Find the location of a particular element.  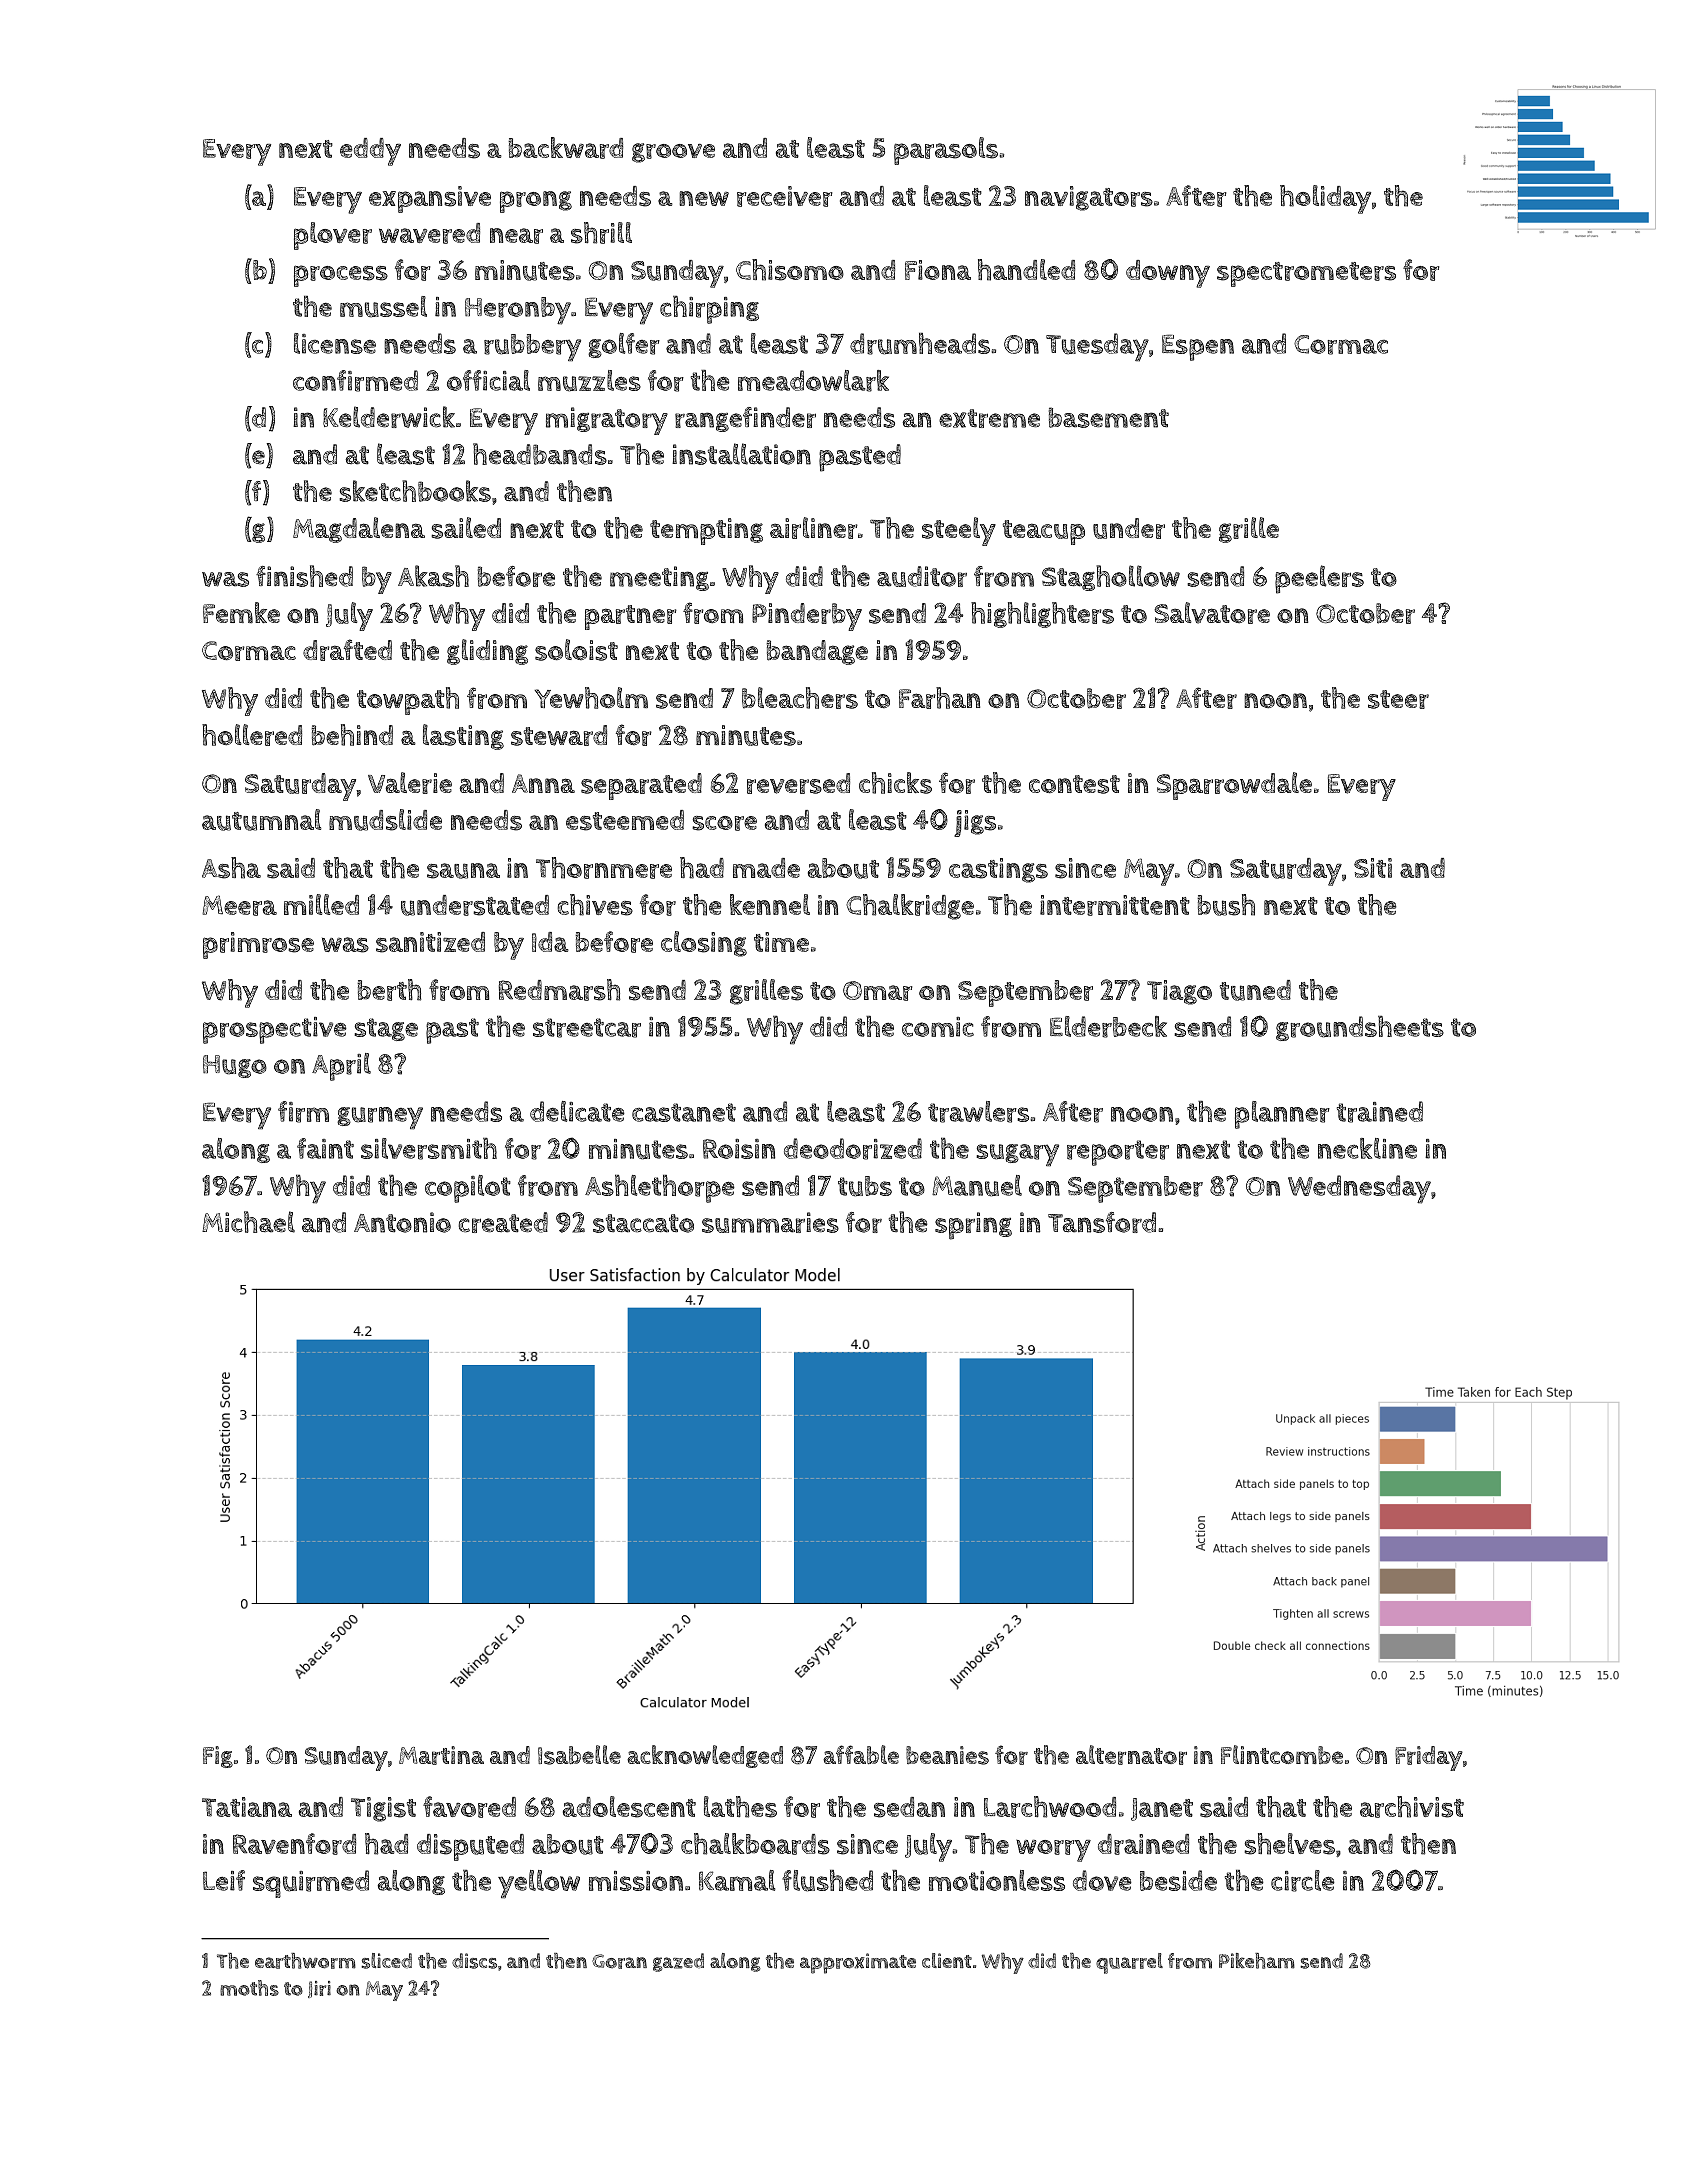

plover is located at coordinates (333, 236).
